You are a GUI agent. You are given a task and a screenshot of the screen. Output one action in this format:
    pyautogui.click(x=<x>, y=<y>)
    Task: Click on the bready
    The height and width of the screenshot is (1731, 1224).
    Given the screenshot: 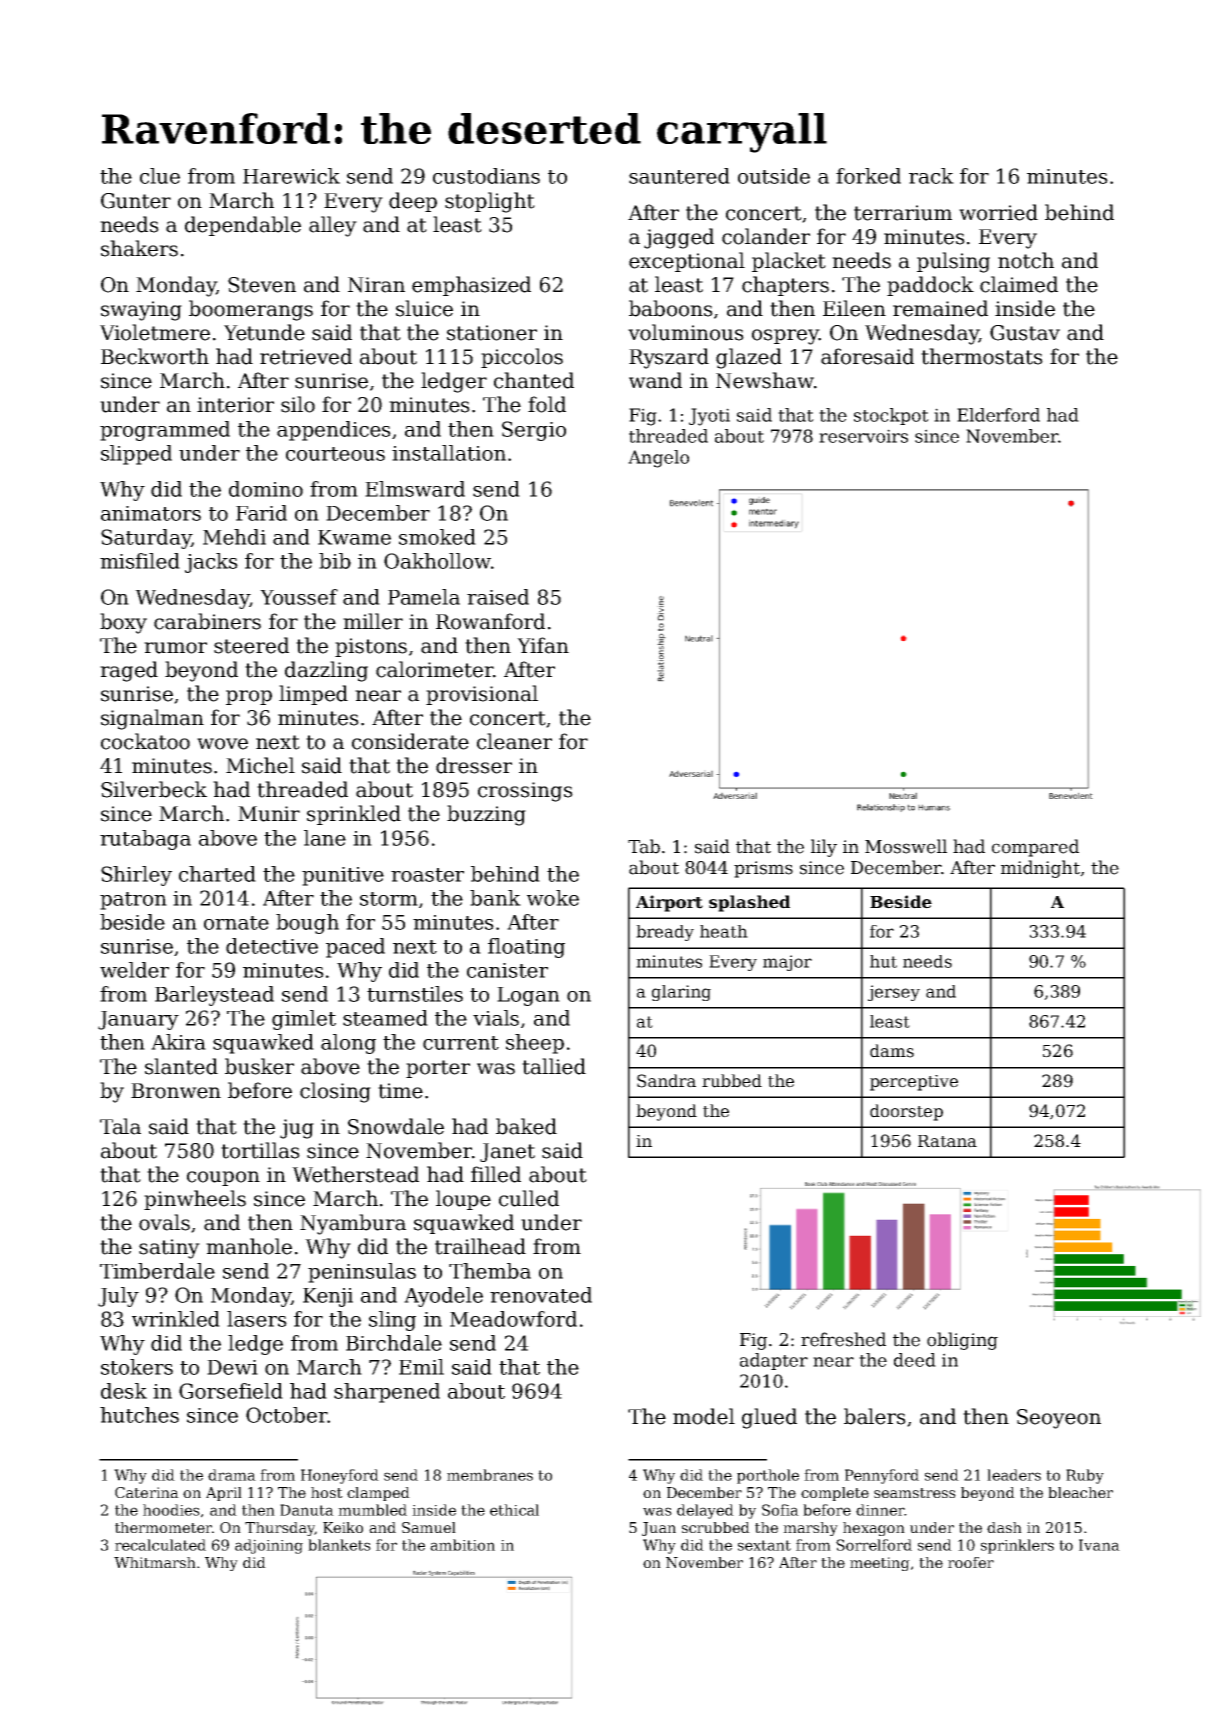 What is the action you would take?
    pyautogui.click(x=665, y=933)
